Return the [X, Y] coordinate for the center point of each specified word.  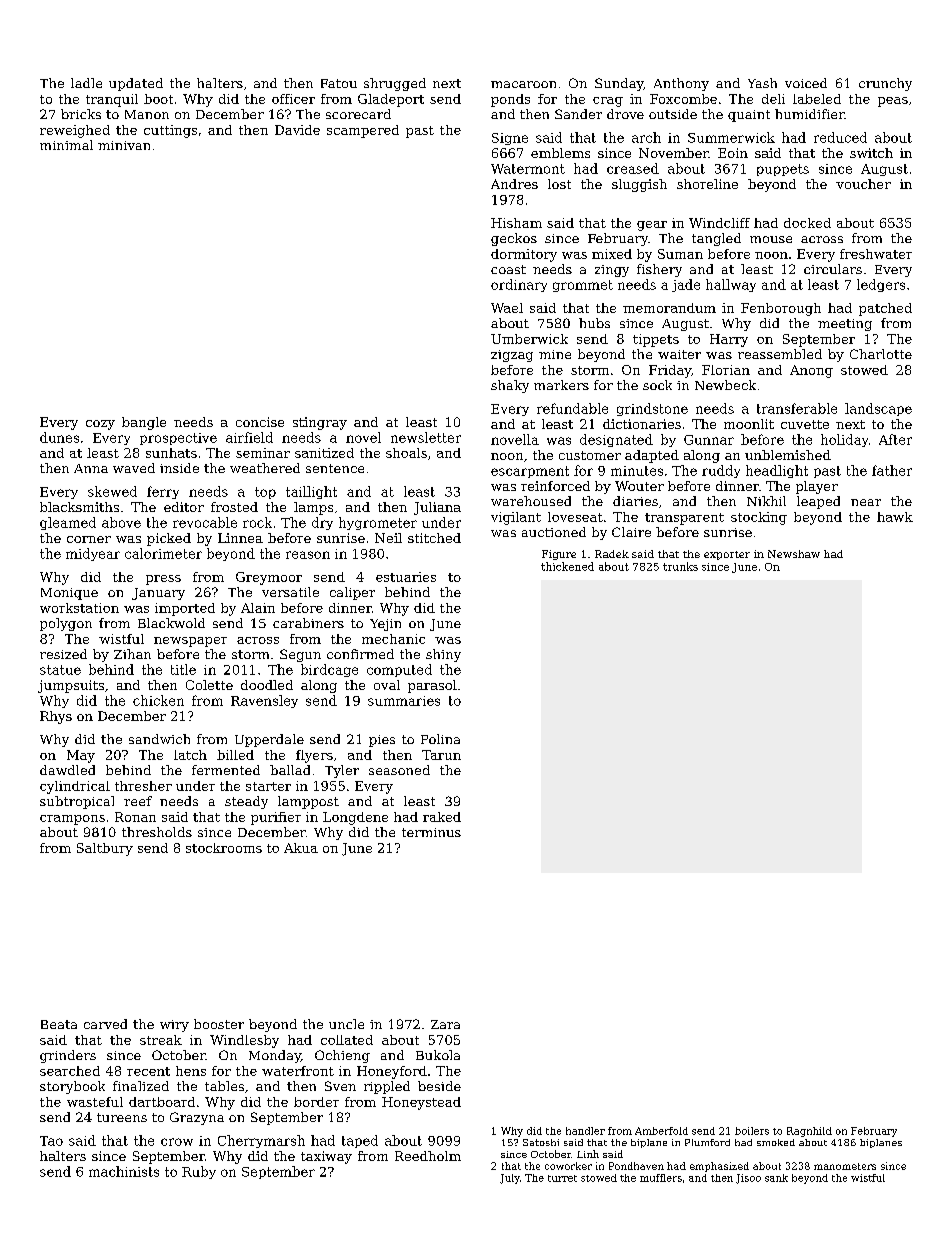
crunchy [885, 84]
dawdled [67, 770]
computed [399, 670]
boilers [752, 1131]
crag [608, 102]
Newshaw [794, 554]
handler [585, 1131]
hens [191, 1071]
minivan [124, 145]
